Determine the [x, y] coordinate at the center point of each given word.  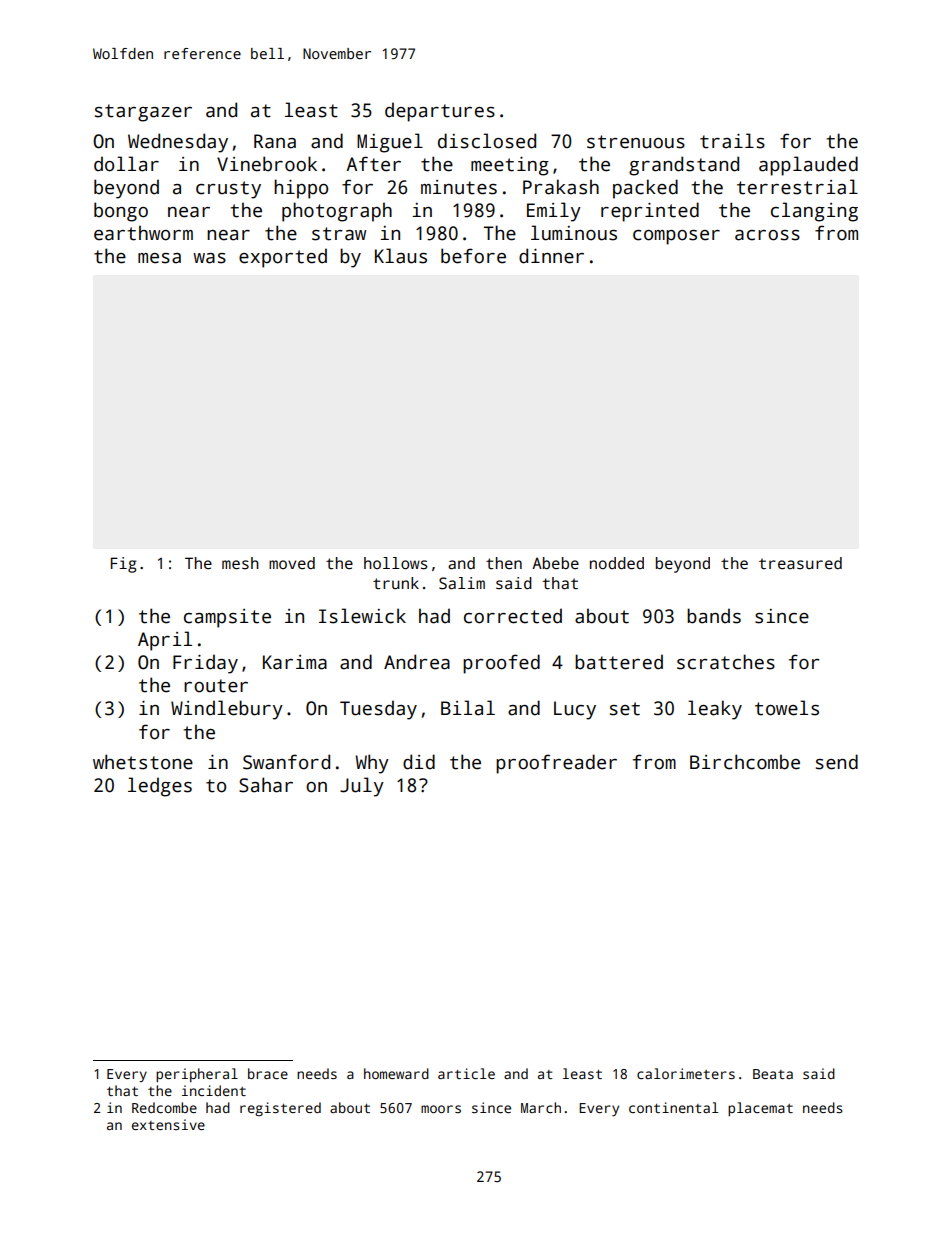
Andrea [417, 662]
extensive [168, 1124]
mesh [240, 563]
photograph [337, 212]
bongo [121, 212]
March [541, 1107]
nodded [617, 563]
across [767, 235]
